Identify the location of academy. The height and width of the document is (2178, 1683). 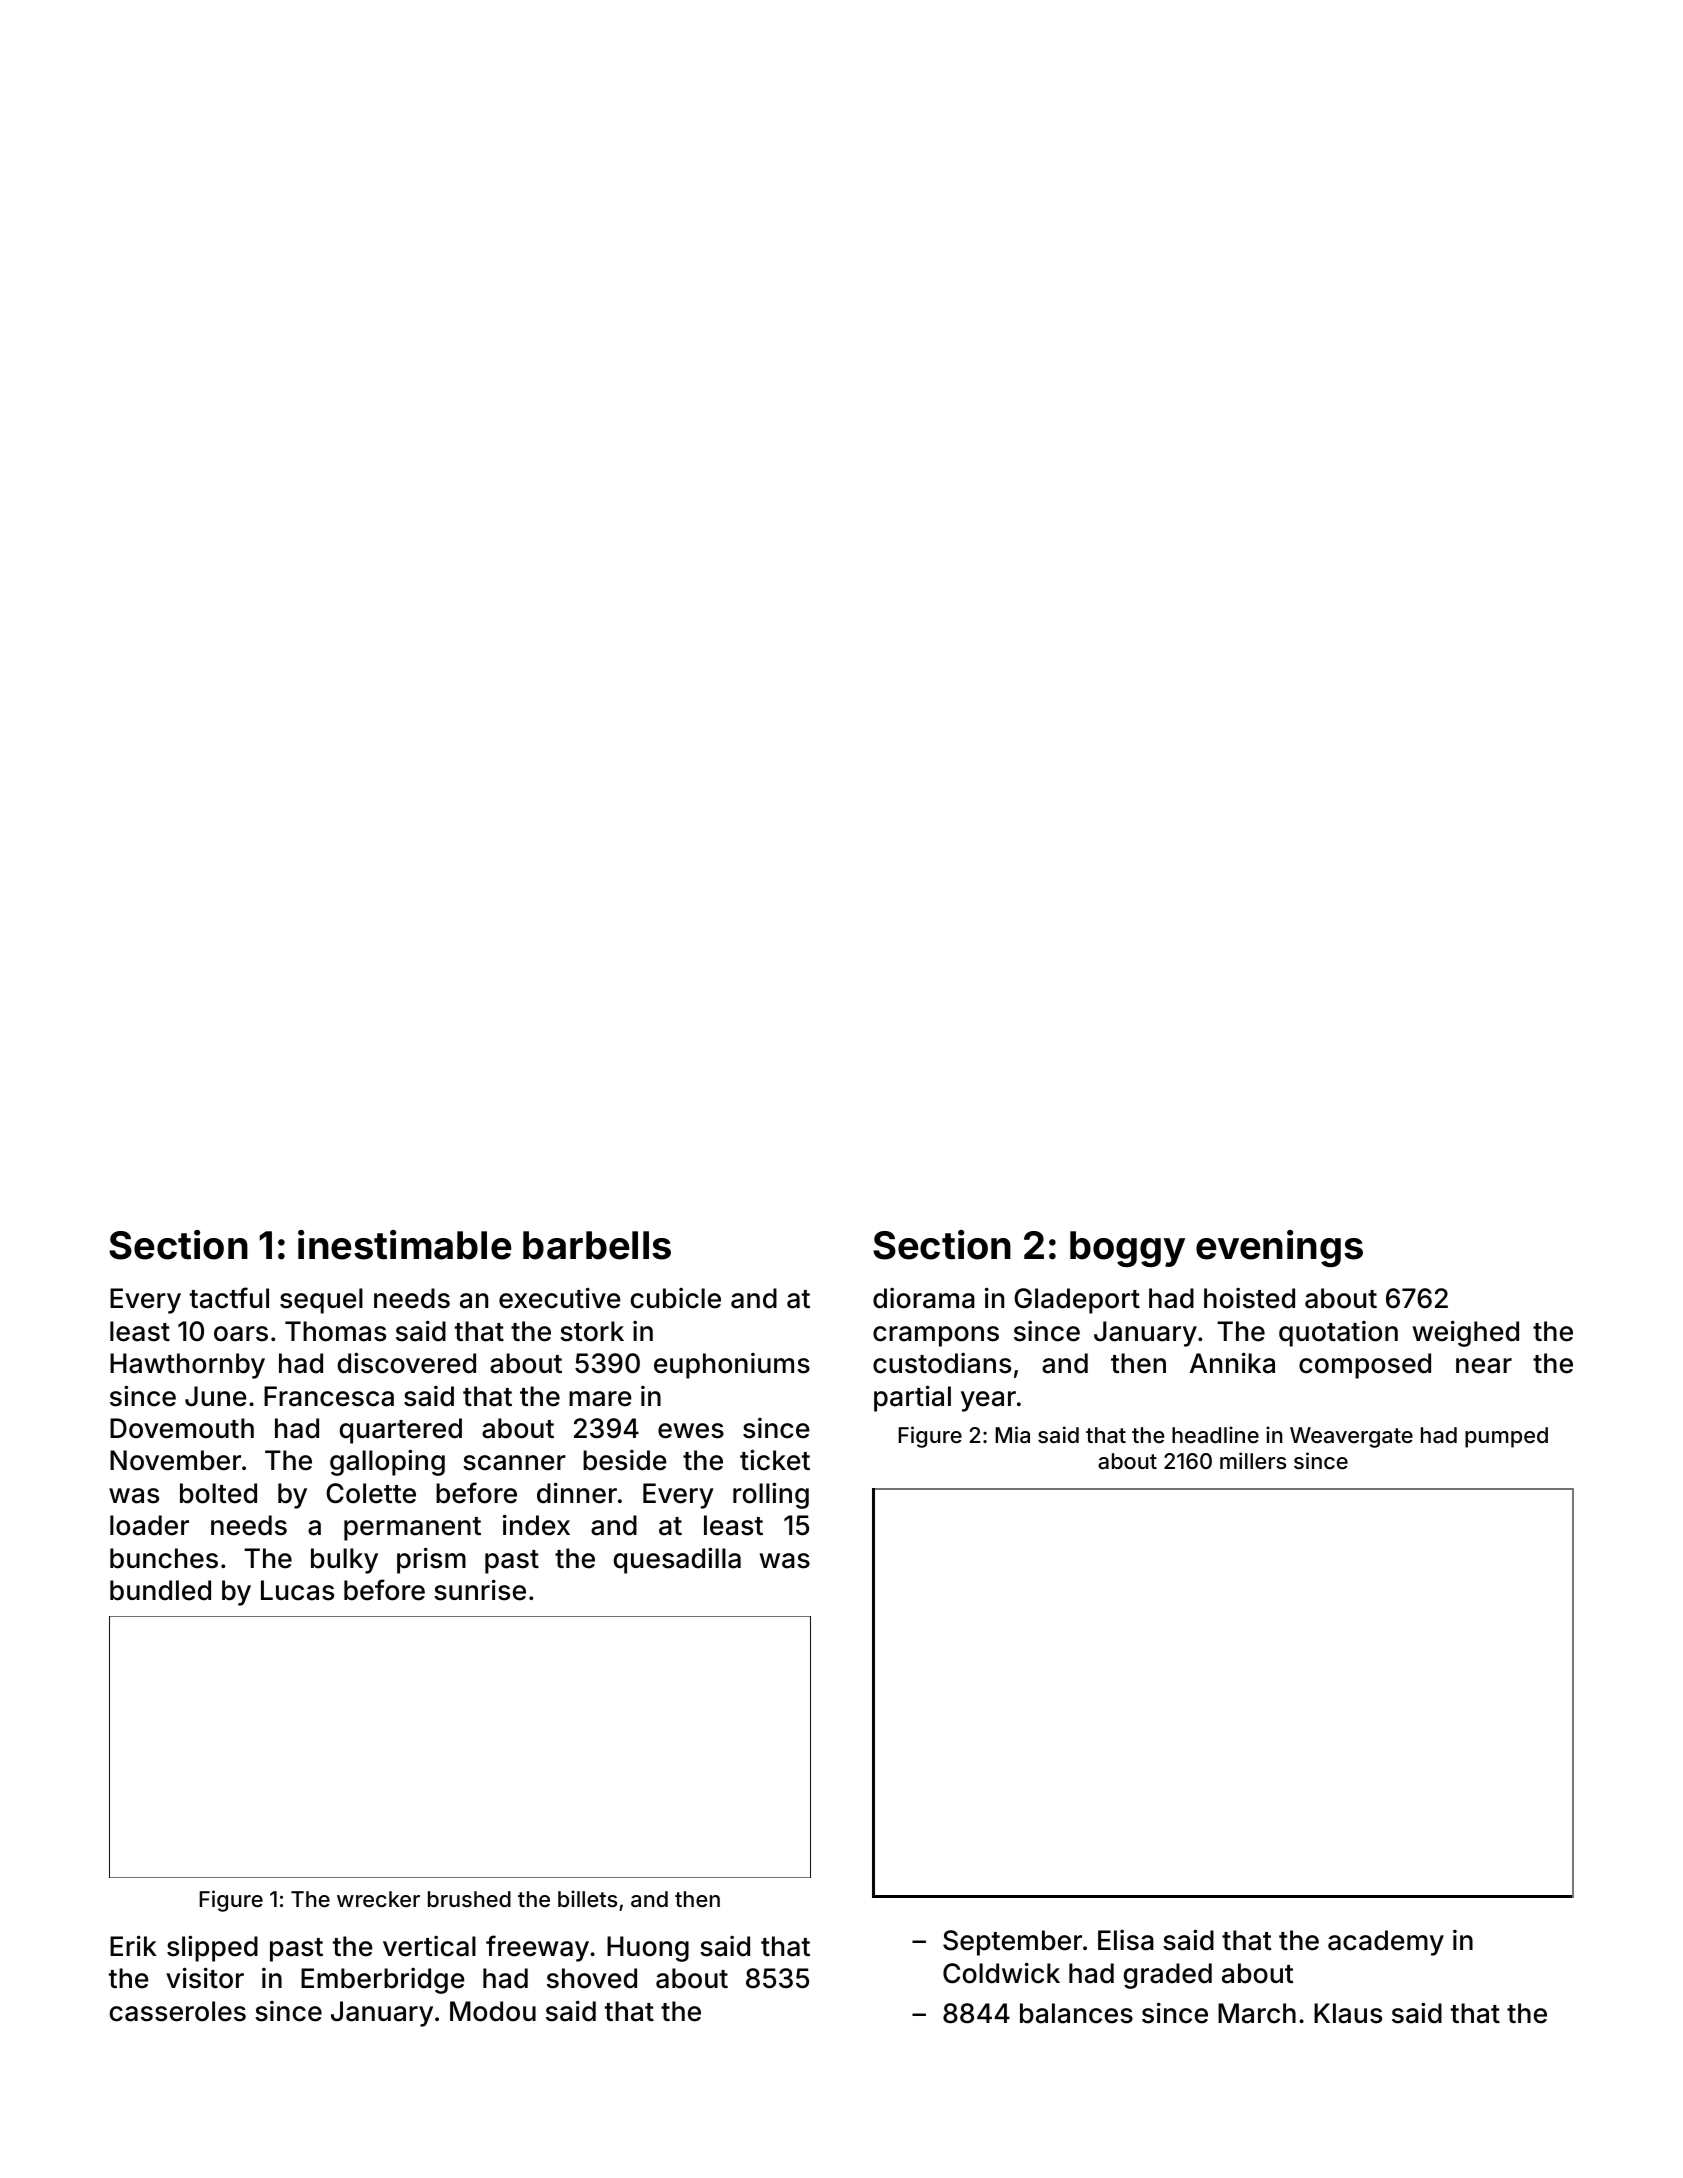
(1386, 1943).
